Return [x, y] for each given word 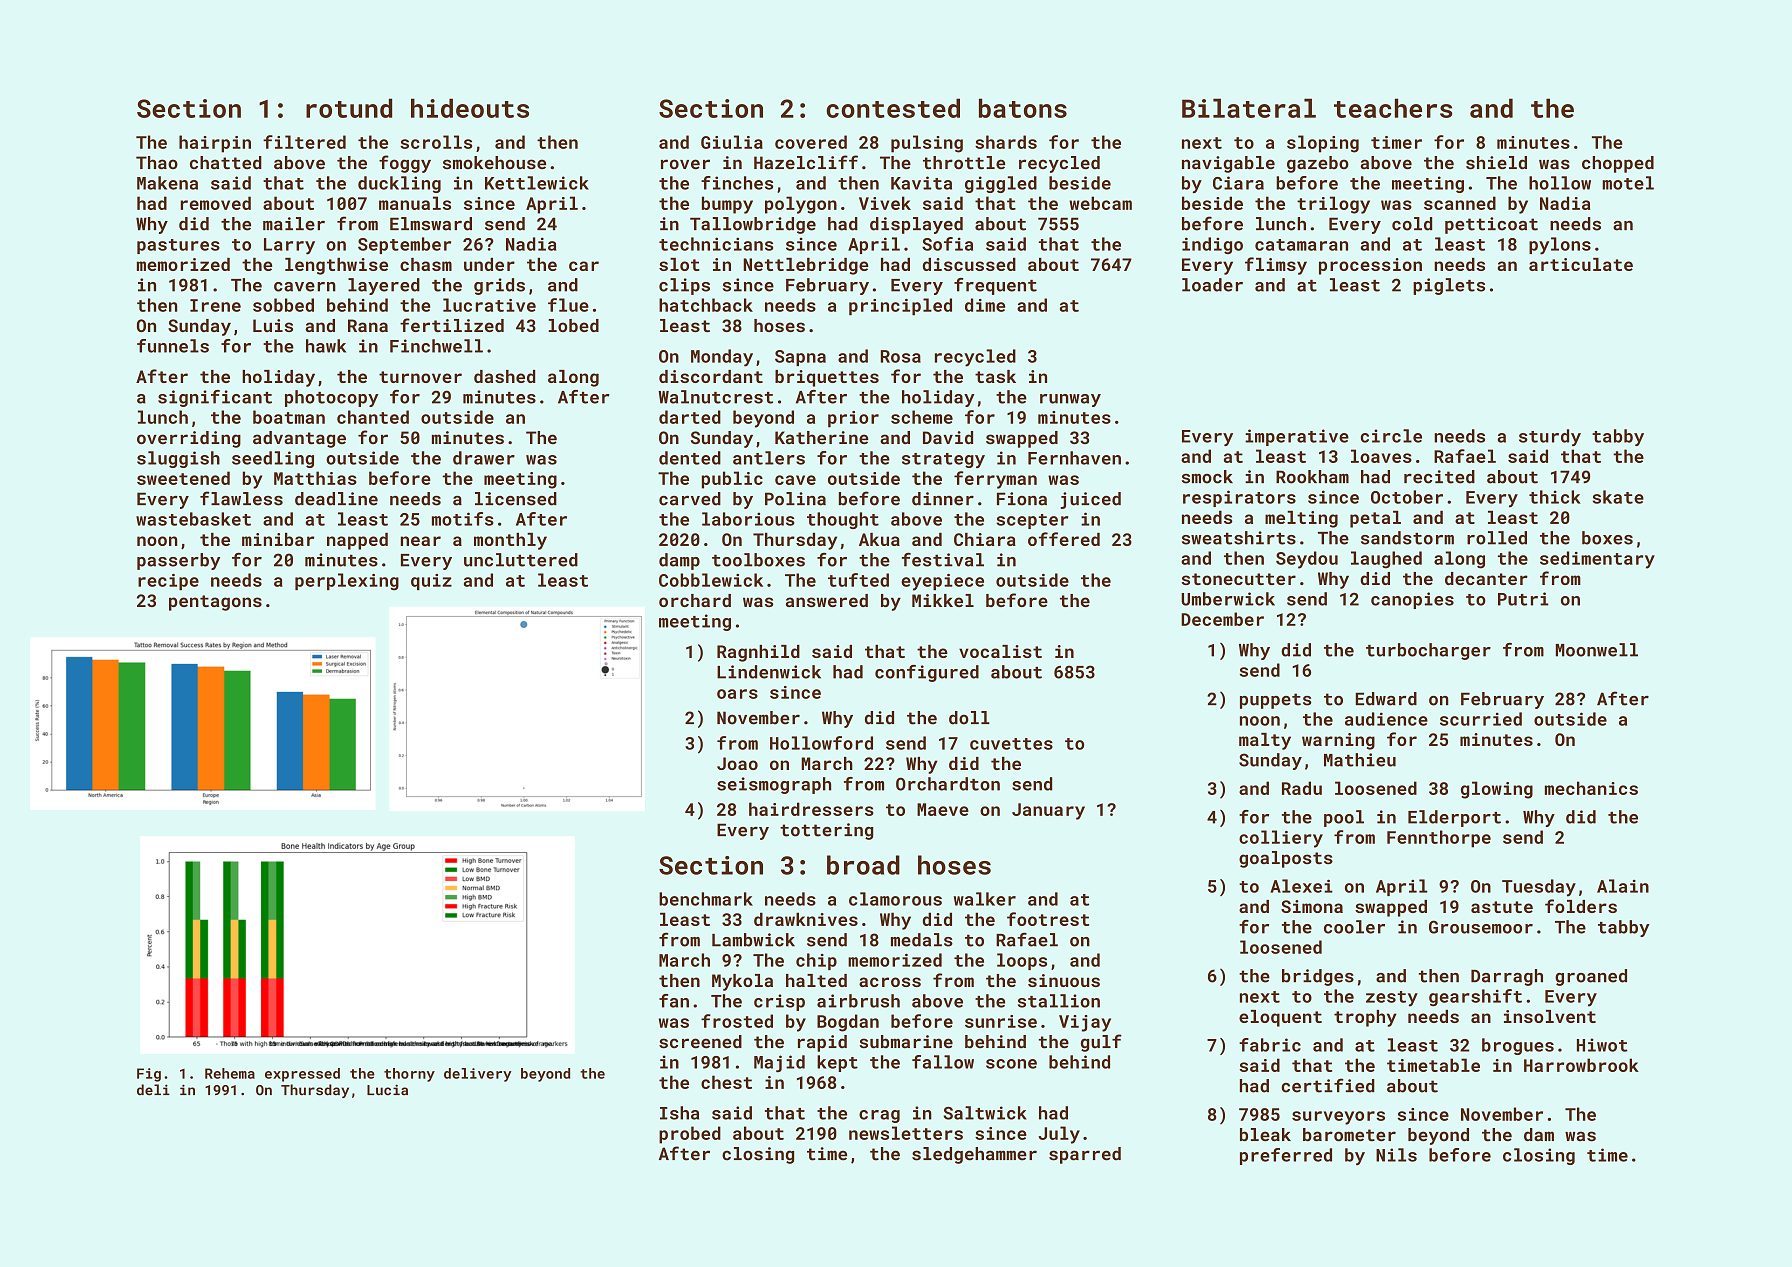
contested [893, 108]
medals [922, 940]
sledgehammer [974, 1155]
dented [690, 458]
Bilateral [1249, 108]
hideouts [470, 108]
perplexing [347, 582]
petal [1375, 519]
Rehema [230, 1073]
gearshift [1475, 997]
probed [690, 1135]
